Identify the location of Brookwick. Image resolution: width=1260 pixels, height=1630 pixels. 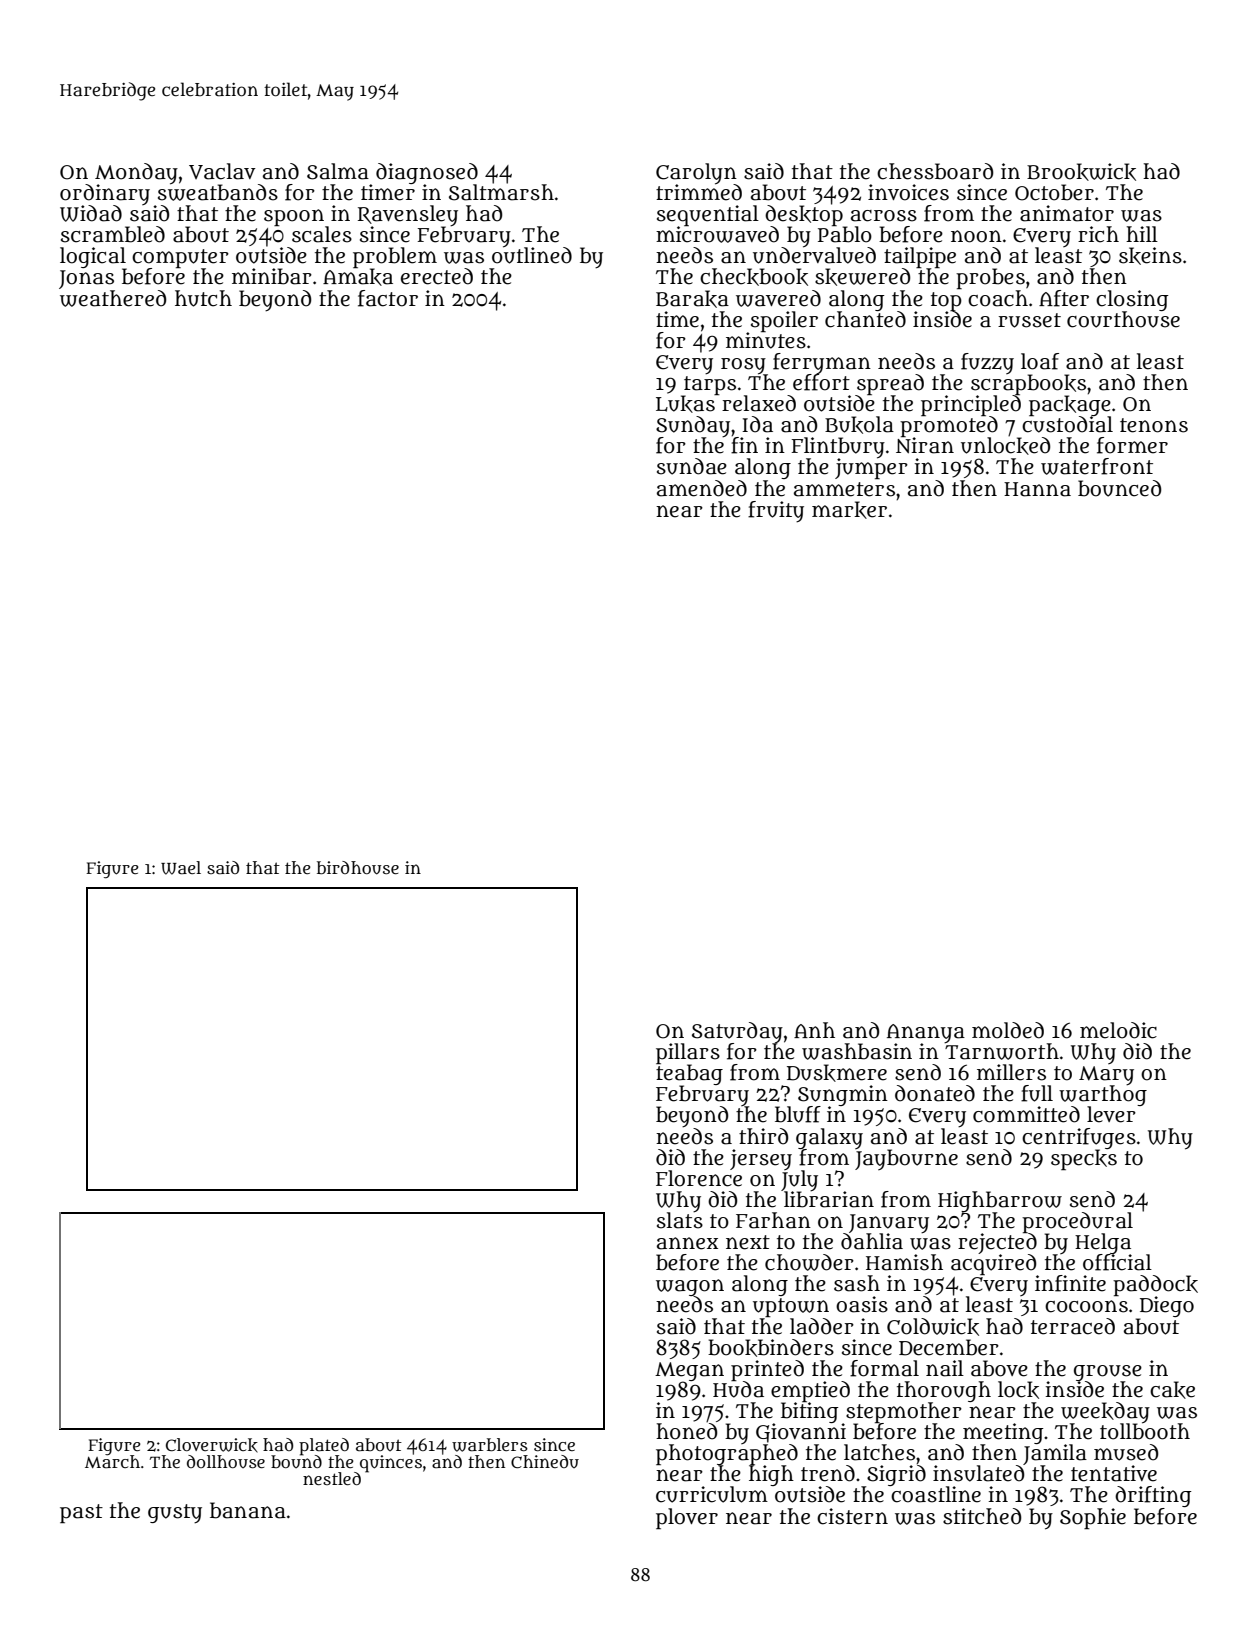
(1081, 172).
